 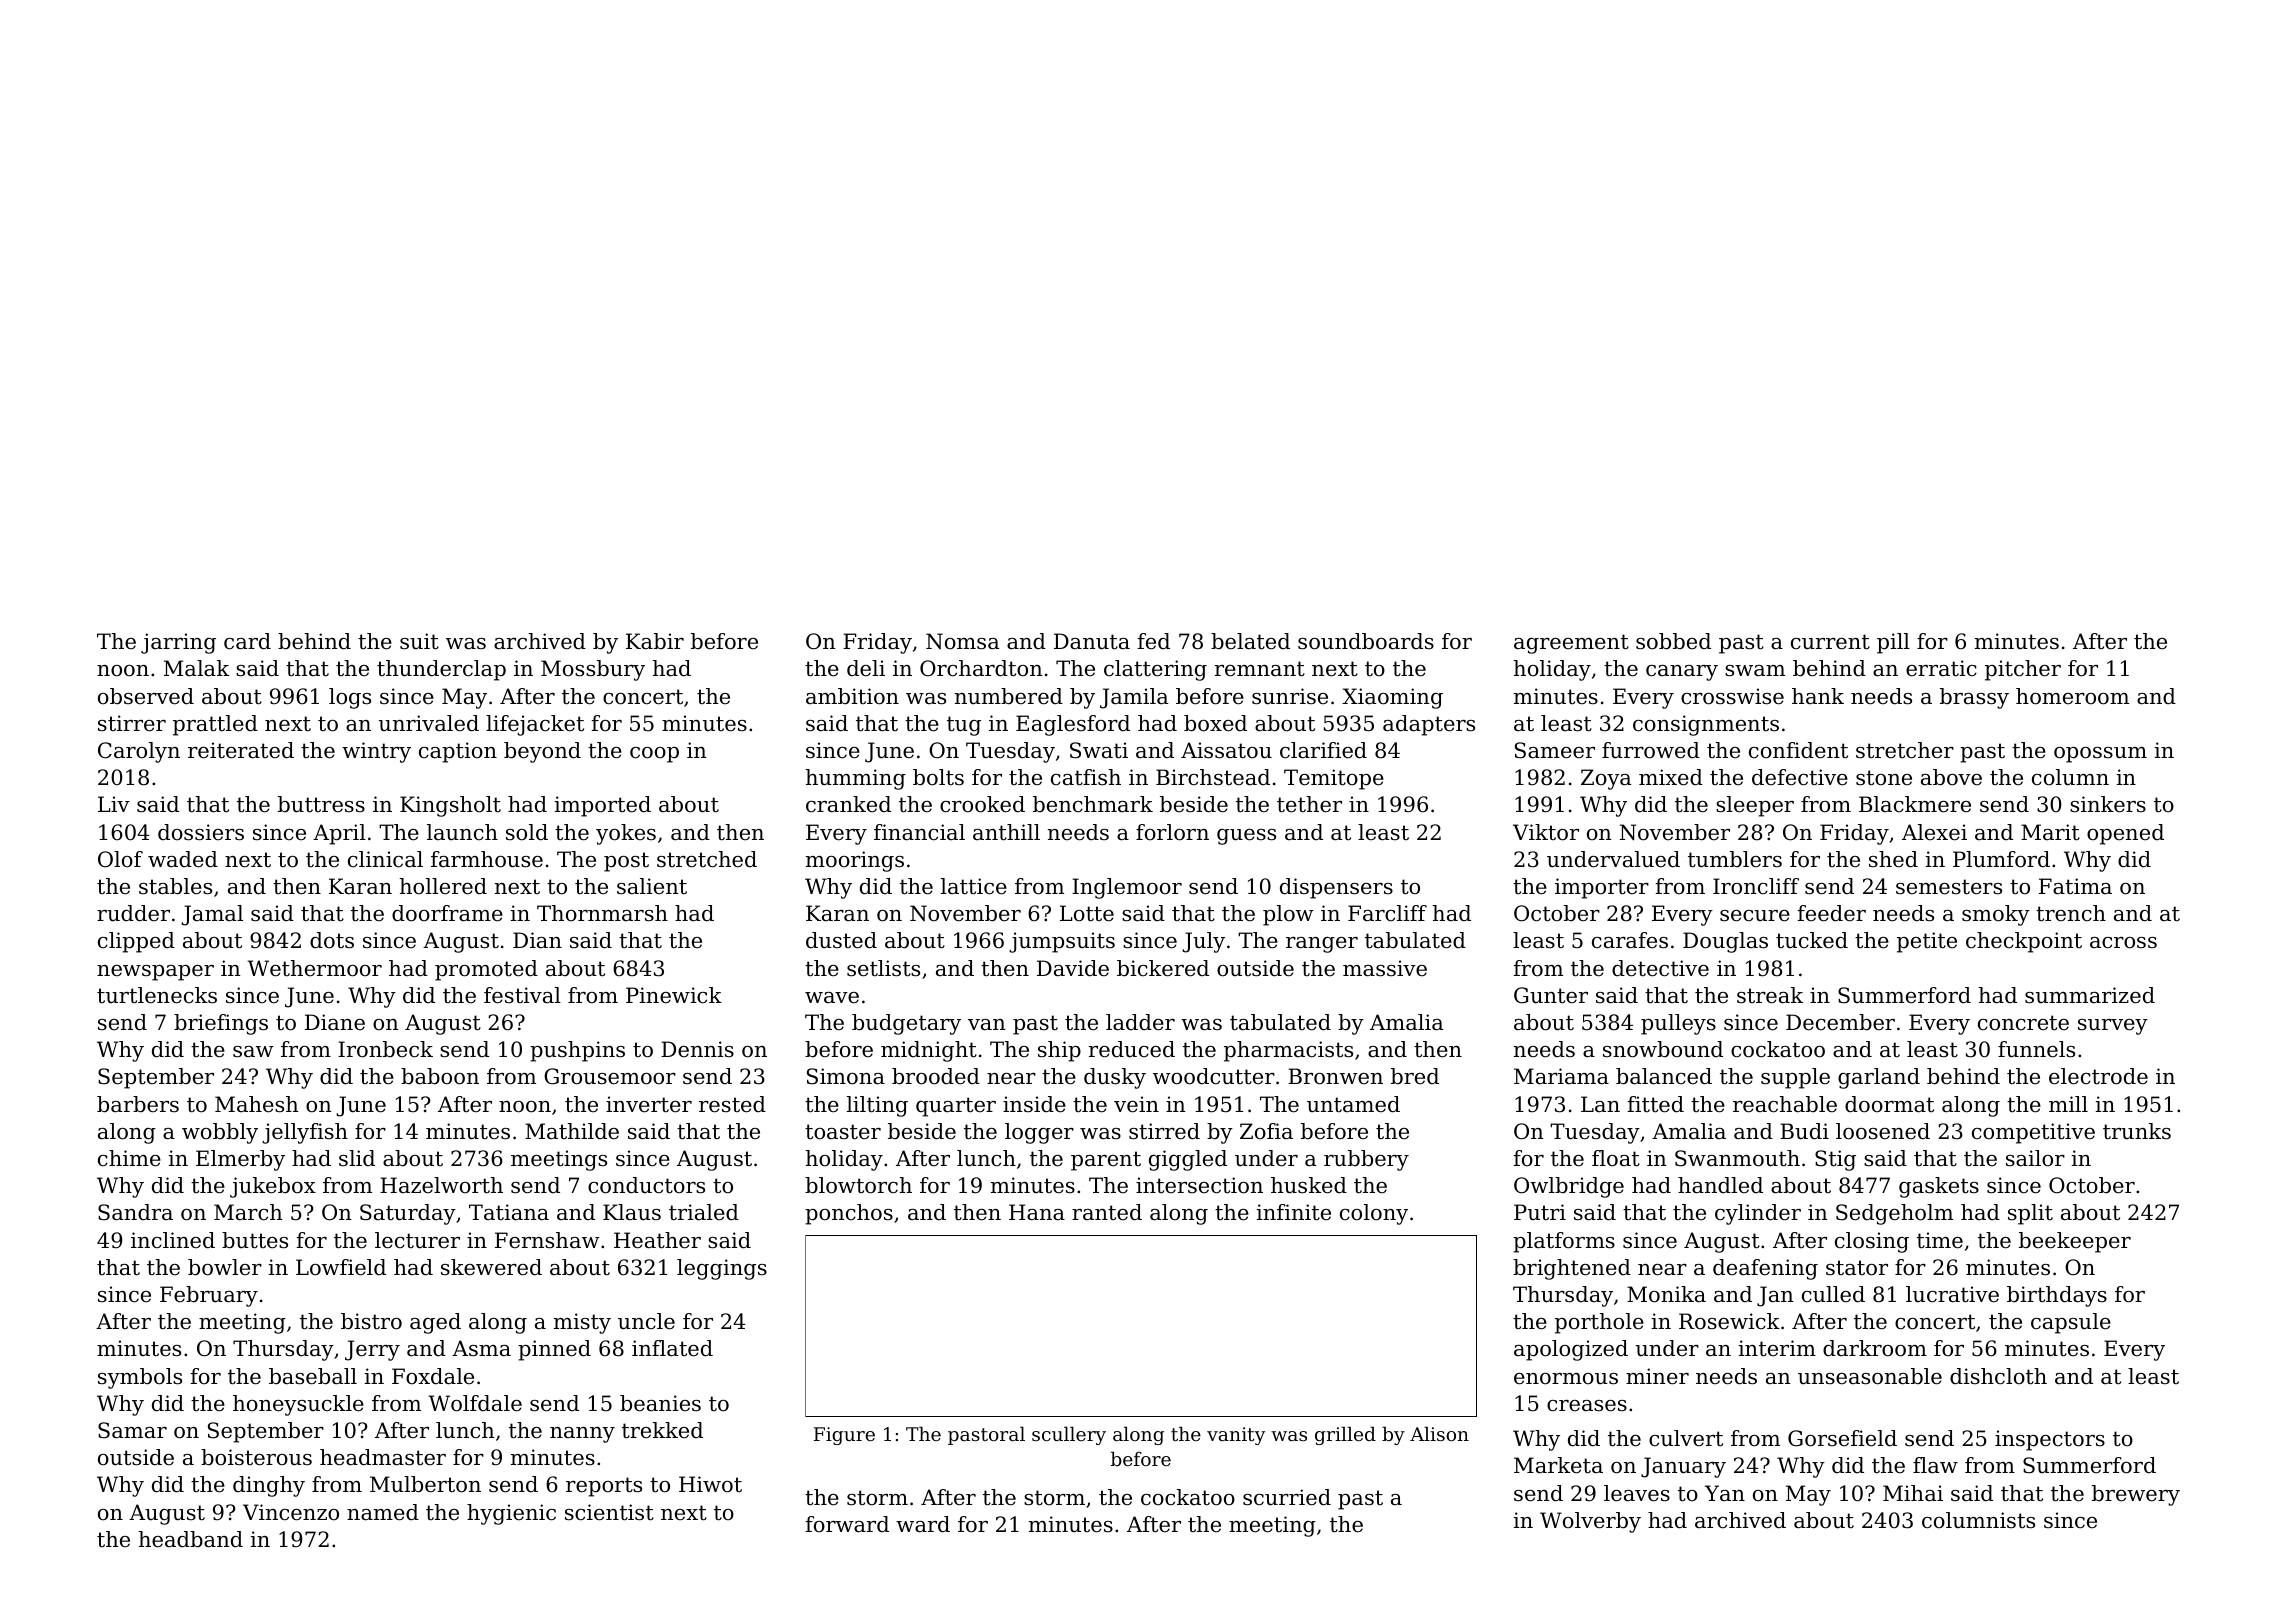 I want to click on jukebox, so click(x=273, y=1187).
